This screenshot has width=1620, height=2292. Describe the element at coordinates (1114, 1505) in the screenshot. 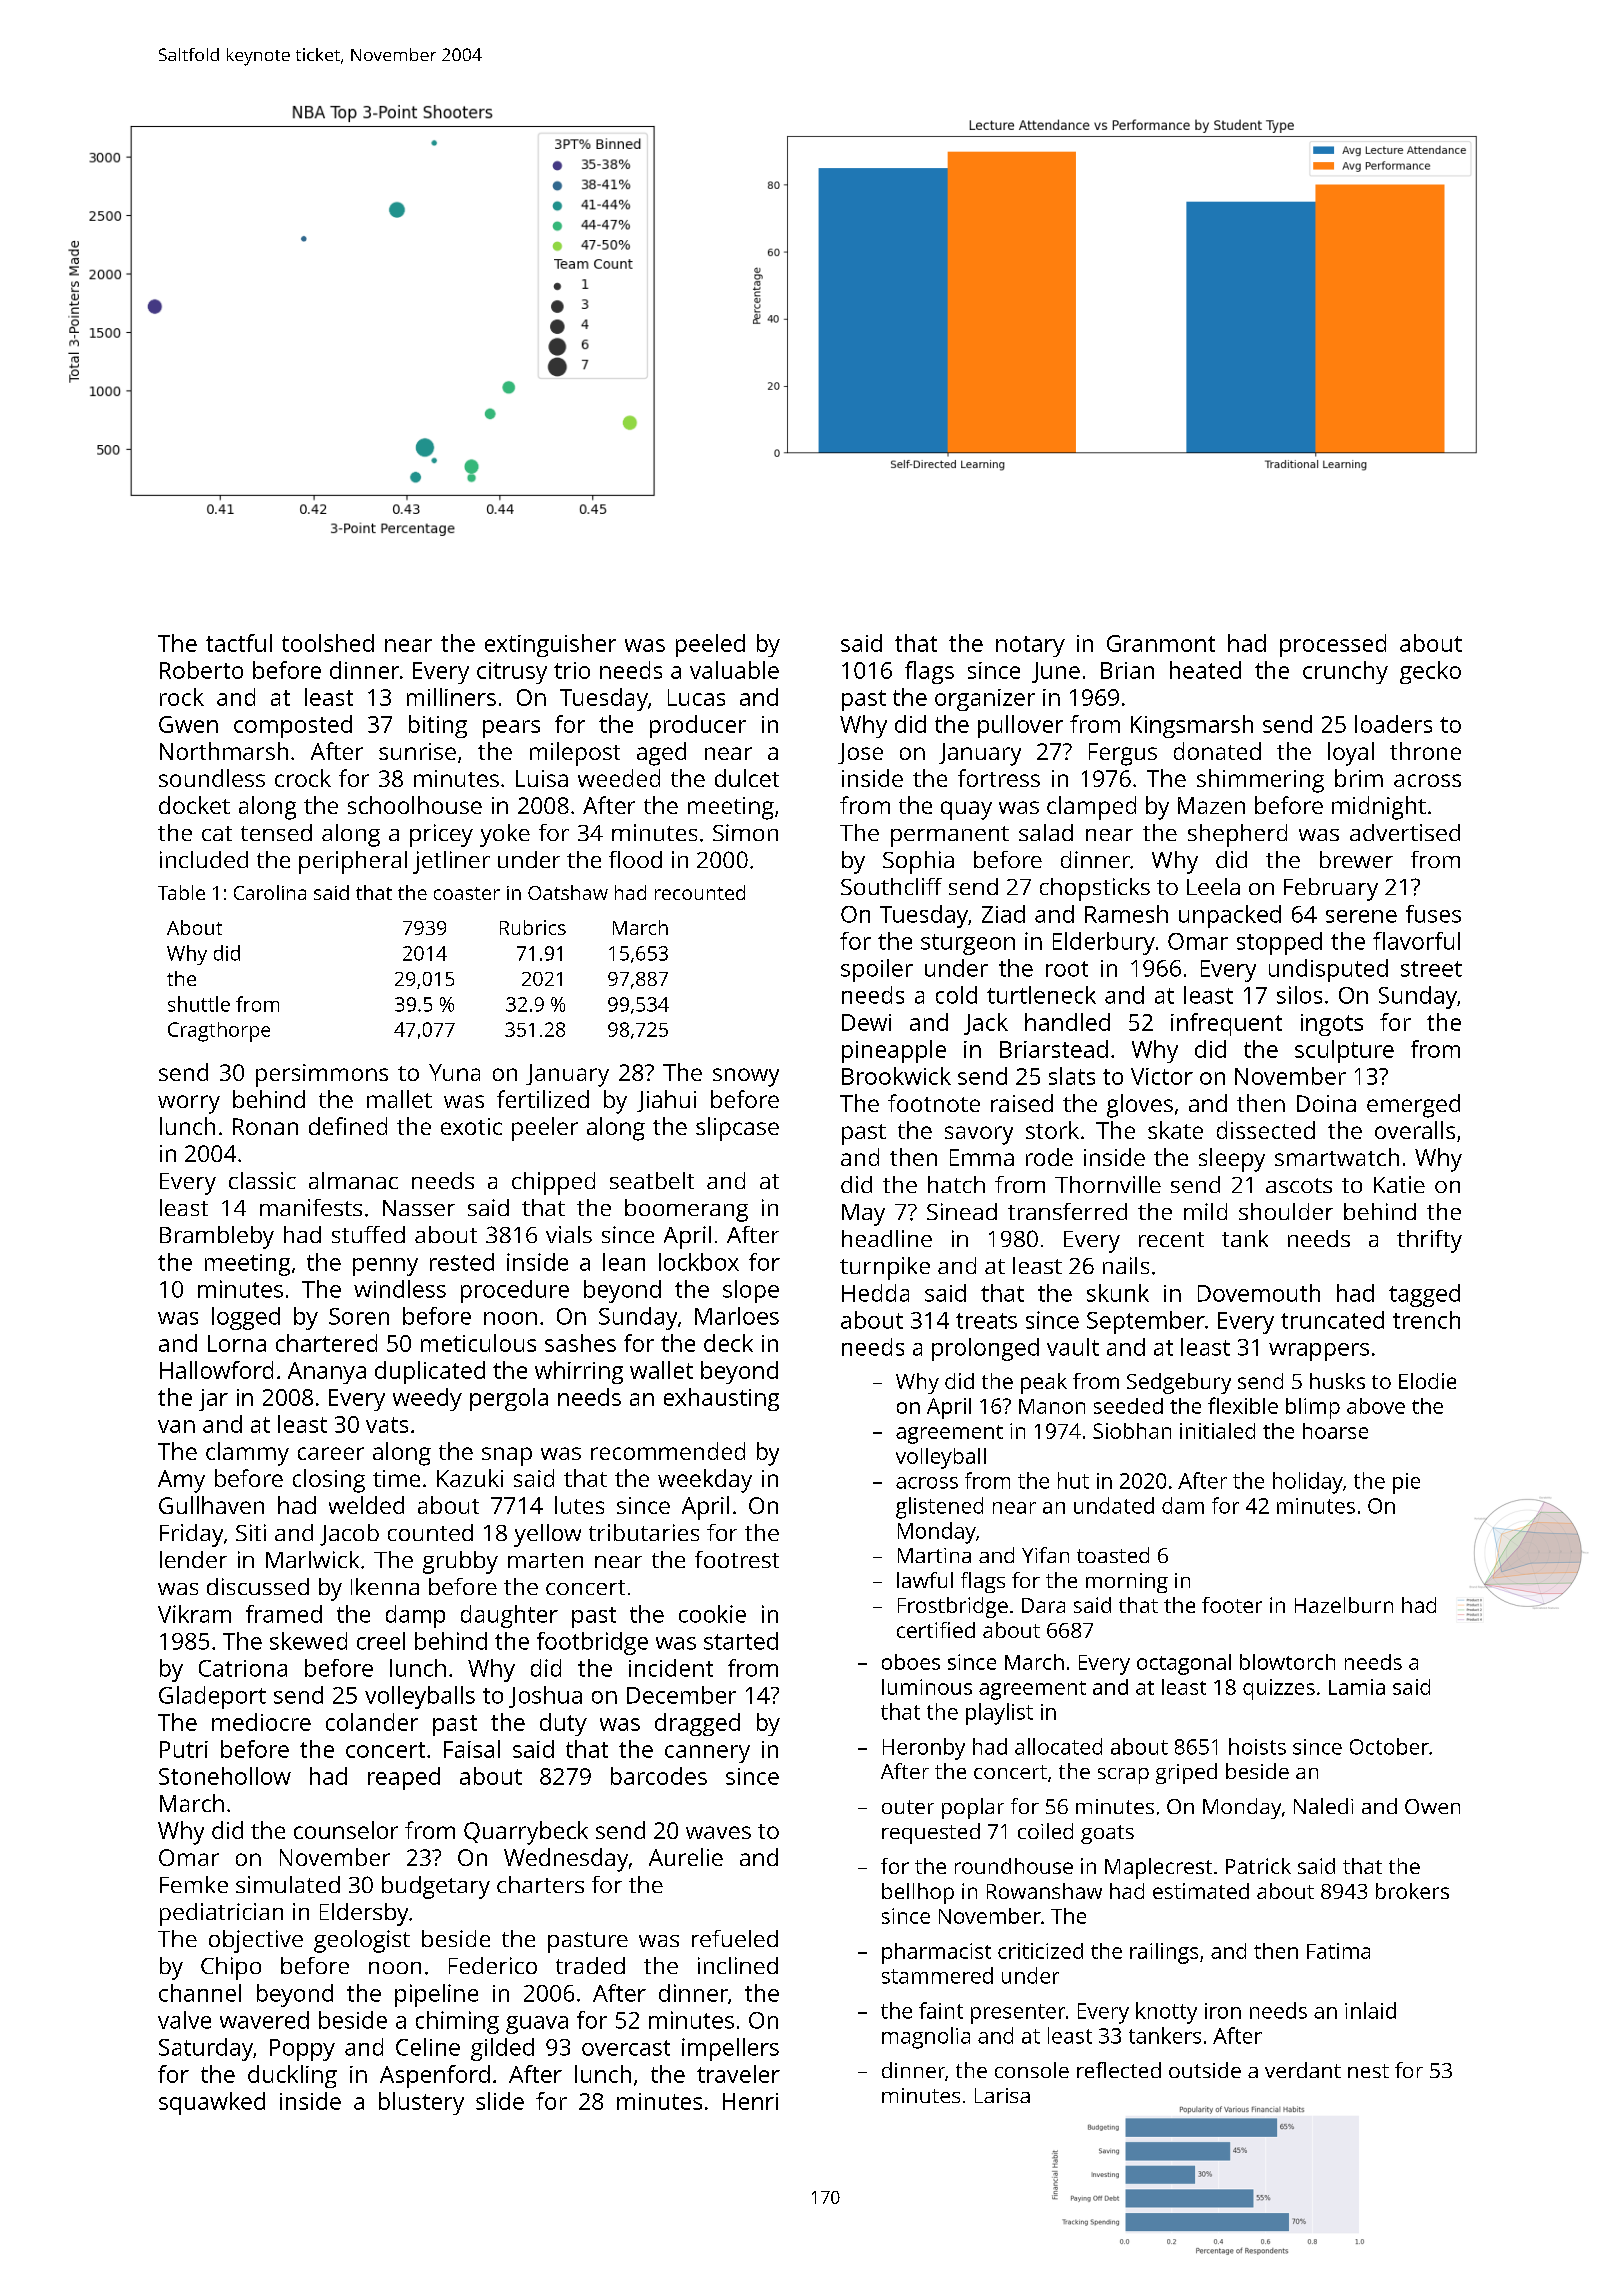

I see `undated` at that location.
